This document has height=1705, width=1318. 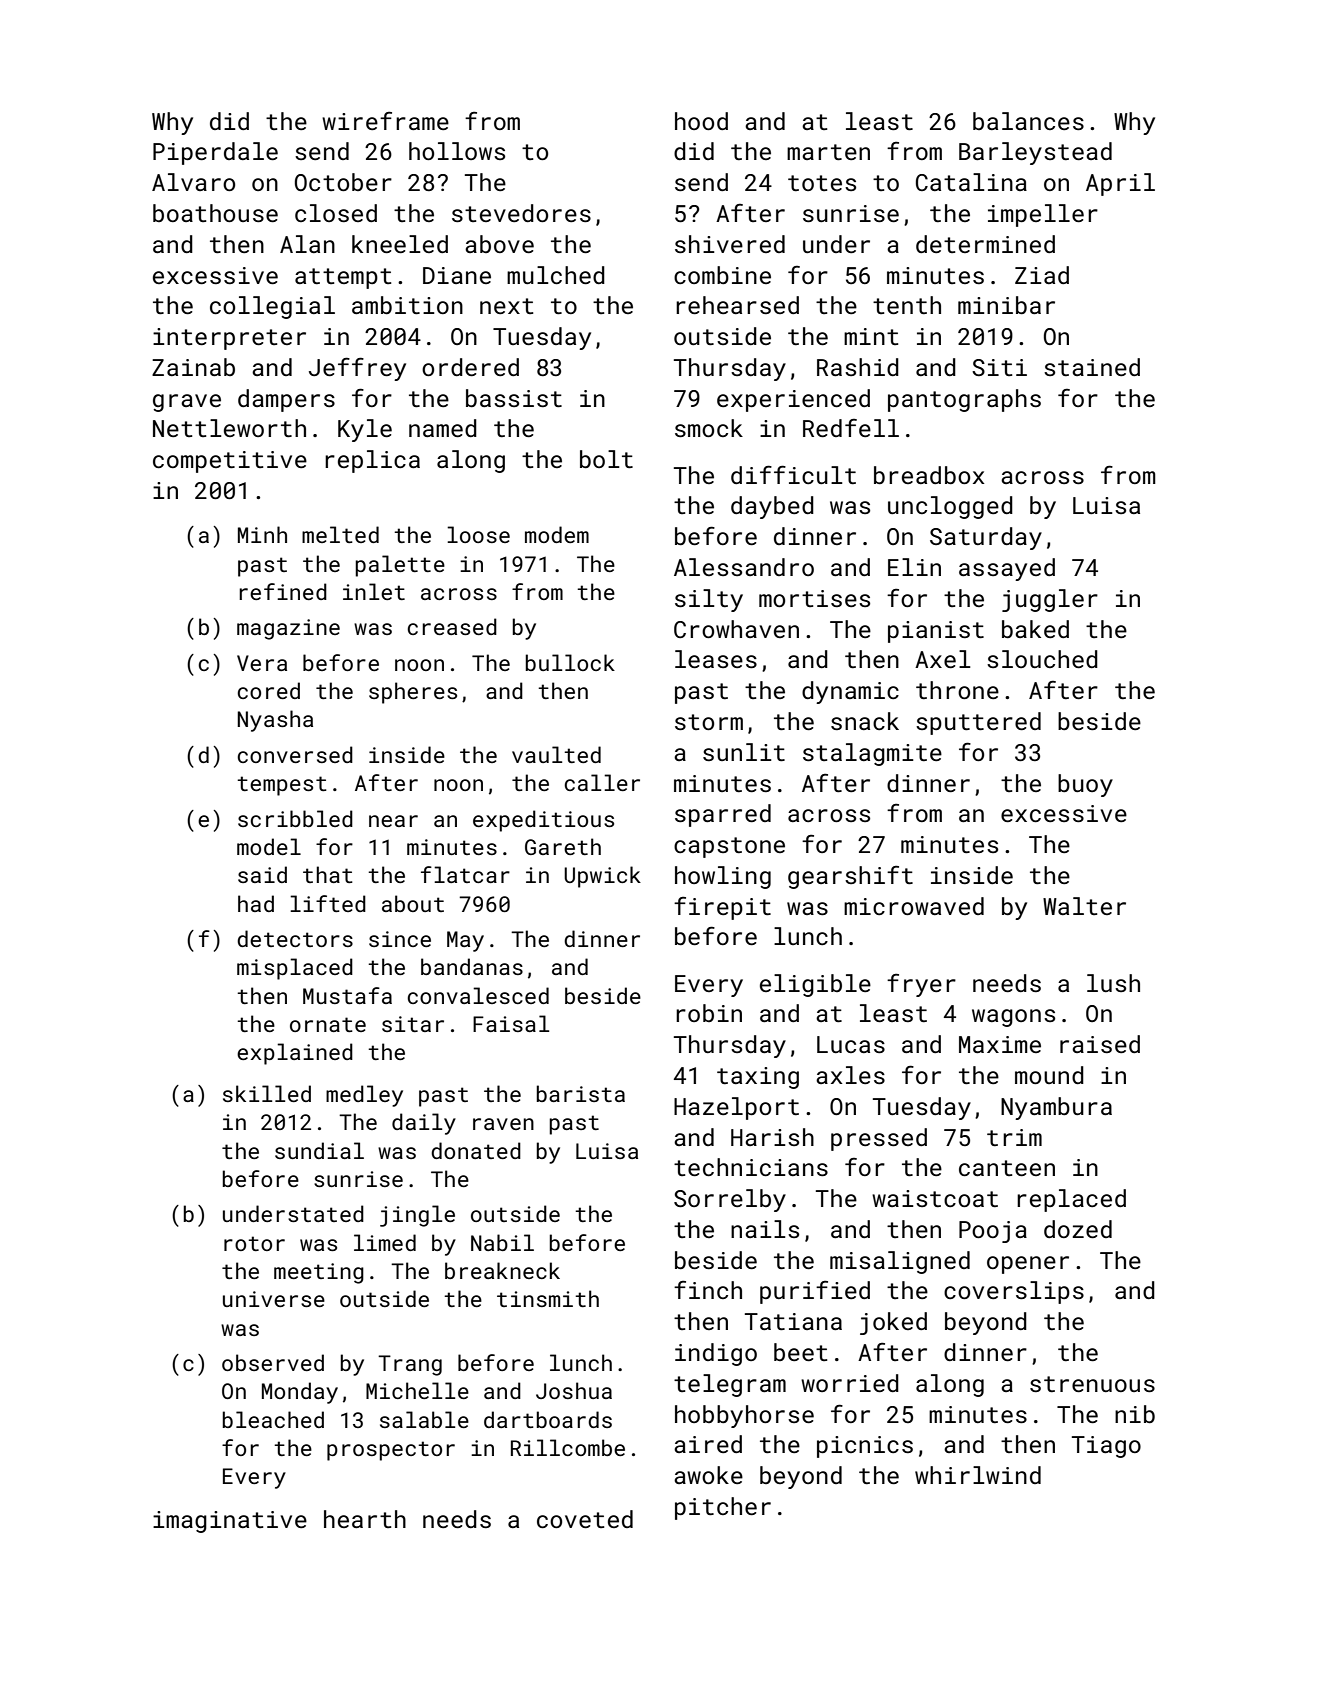 What do you see at coordinates (736, 629) in the document?
I see `Crowhaven` at bounding box center [736, 629].
